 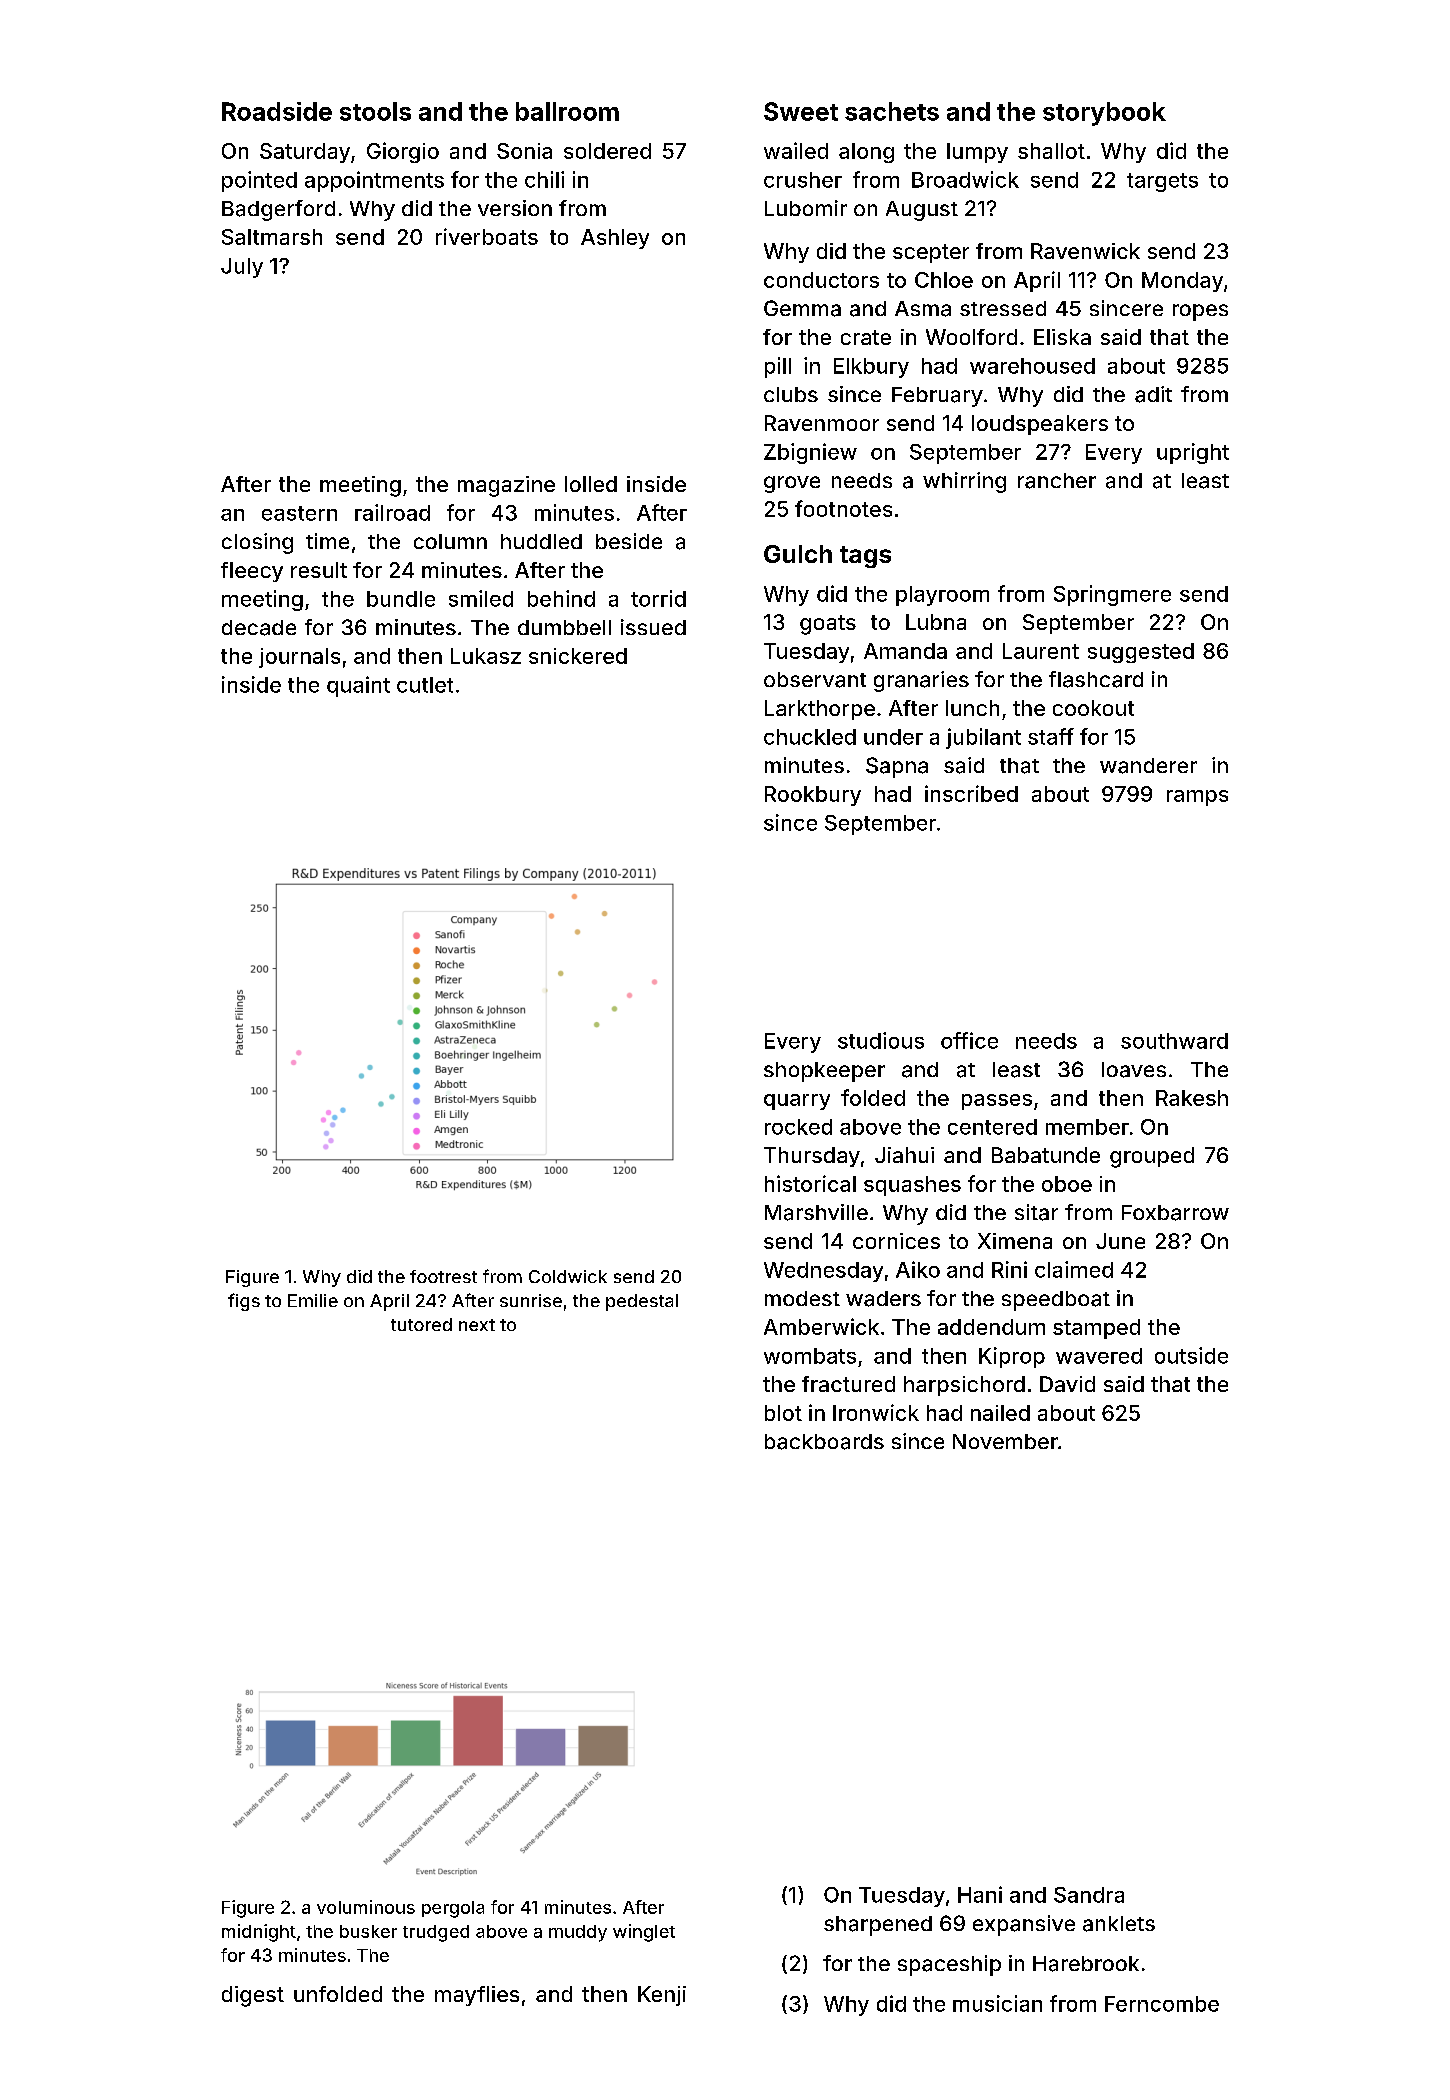 What do you see at coordinates (912, 1186) in the screenshot?
I see `squashes` at bounding box center [912, 1186].
